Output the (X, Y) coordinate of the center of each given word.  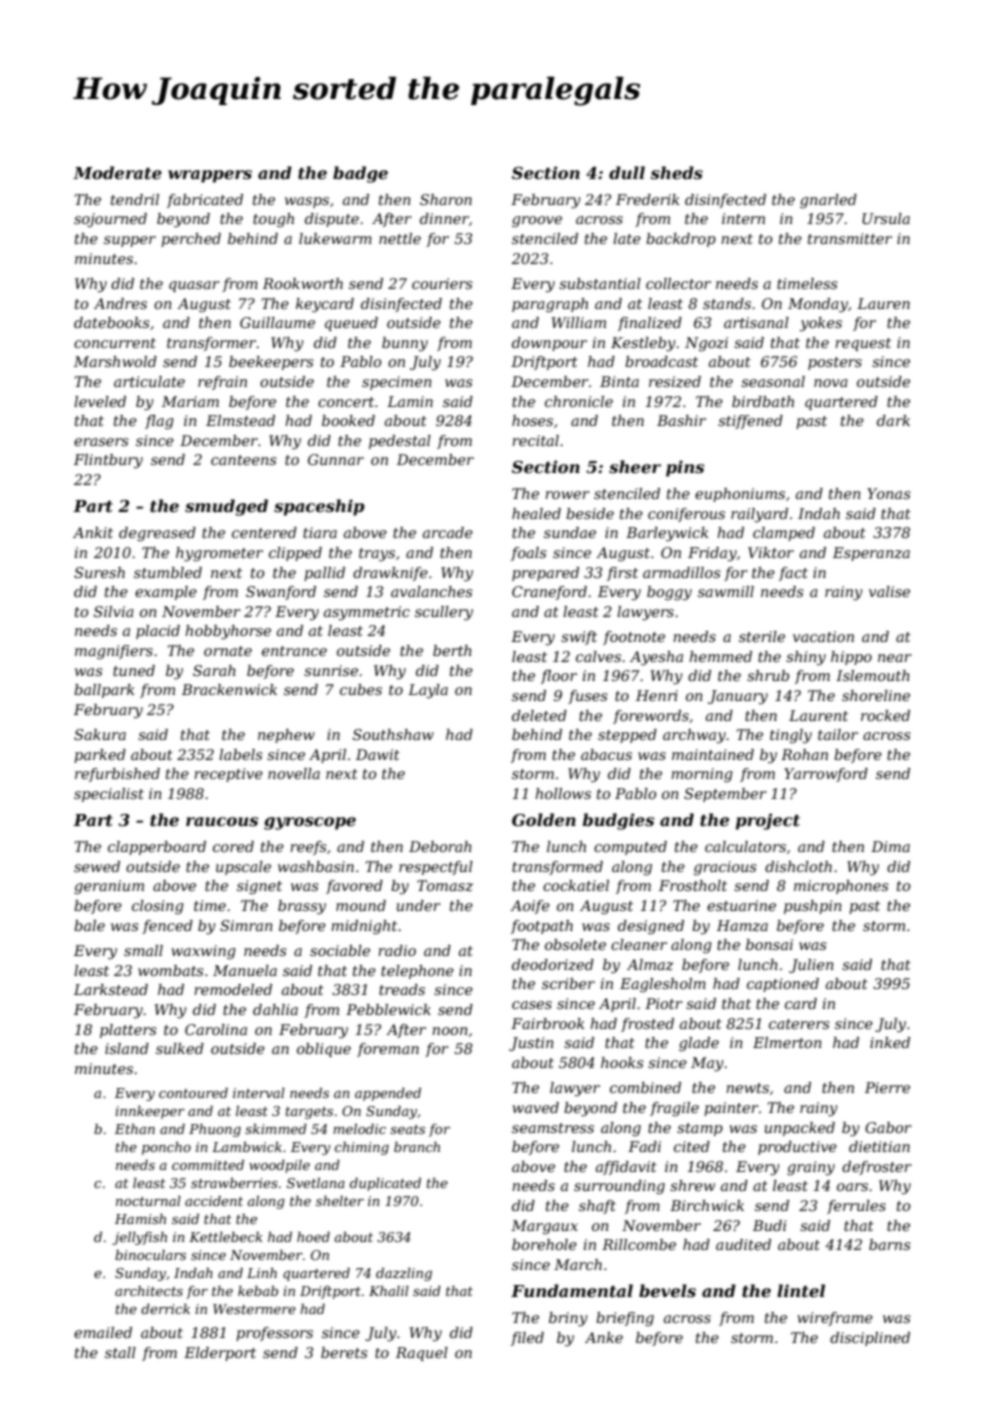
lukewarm (335, 238)
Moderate (117, 173)
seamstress (553, 1128)
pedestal (400, 442)
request (863, 344)
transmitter (850, 238)
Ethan (135, 1129)
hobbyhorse (228, 632)
